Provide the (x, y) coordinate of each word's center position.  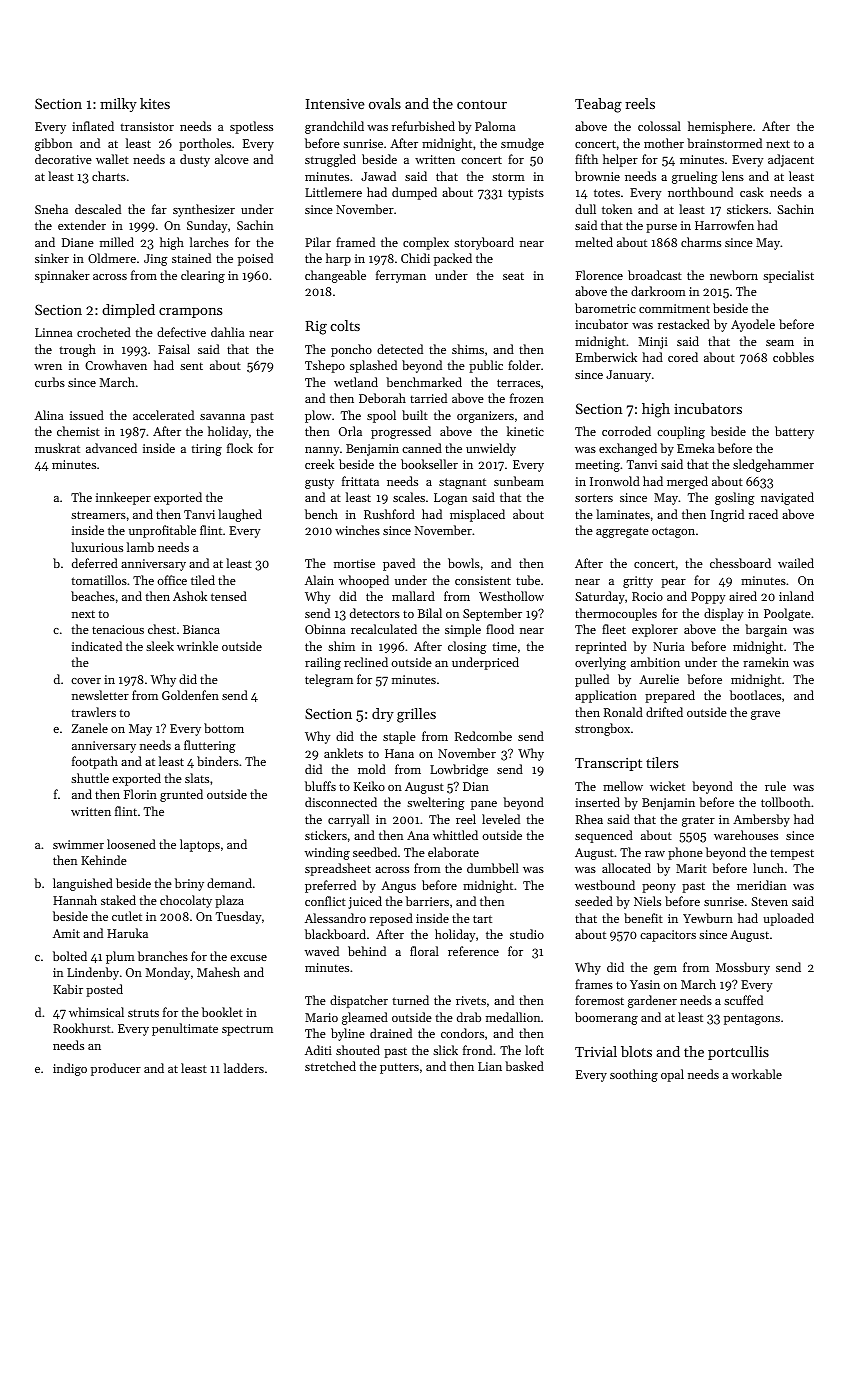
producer (116, 1069)
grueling (695, 177)
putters (399, 1068)
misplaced (477, 515)
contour (482, 104)
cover (86, 681)
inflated (93, 126)
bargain (766, 630)
